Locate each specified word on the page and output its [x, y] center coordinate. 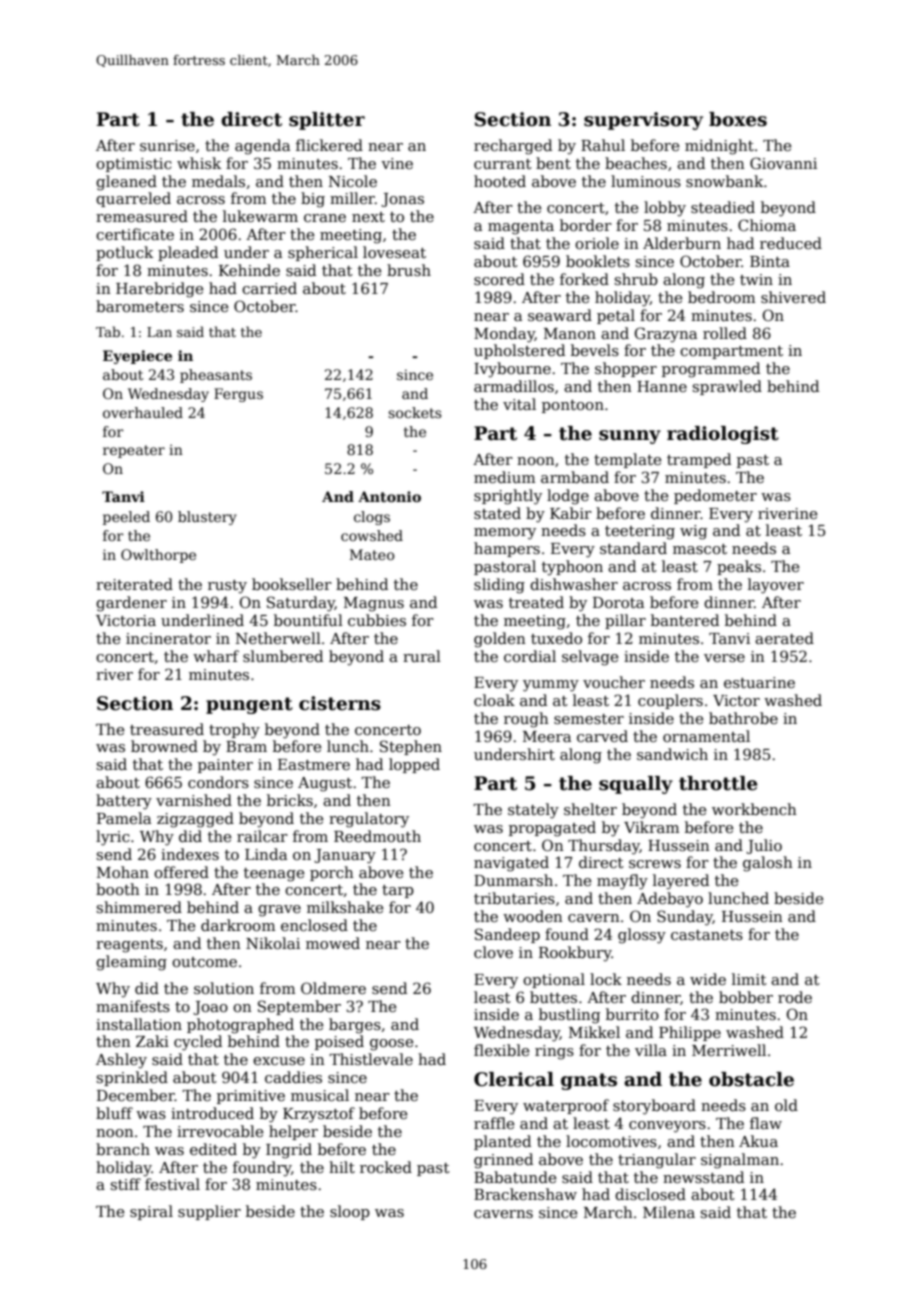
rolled [725, 333]
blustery [207, 518]
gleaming [131, 963]
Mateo [372, 554]
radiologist [723, 435]
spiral [151, 1212]
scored [499, 279]
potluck [124, 253]
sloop [350, 1212]
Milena [669, 1212]
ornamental [706, 736]
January [345, 856]
